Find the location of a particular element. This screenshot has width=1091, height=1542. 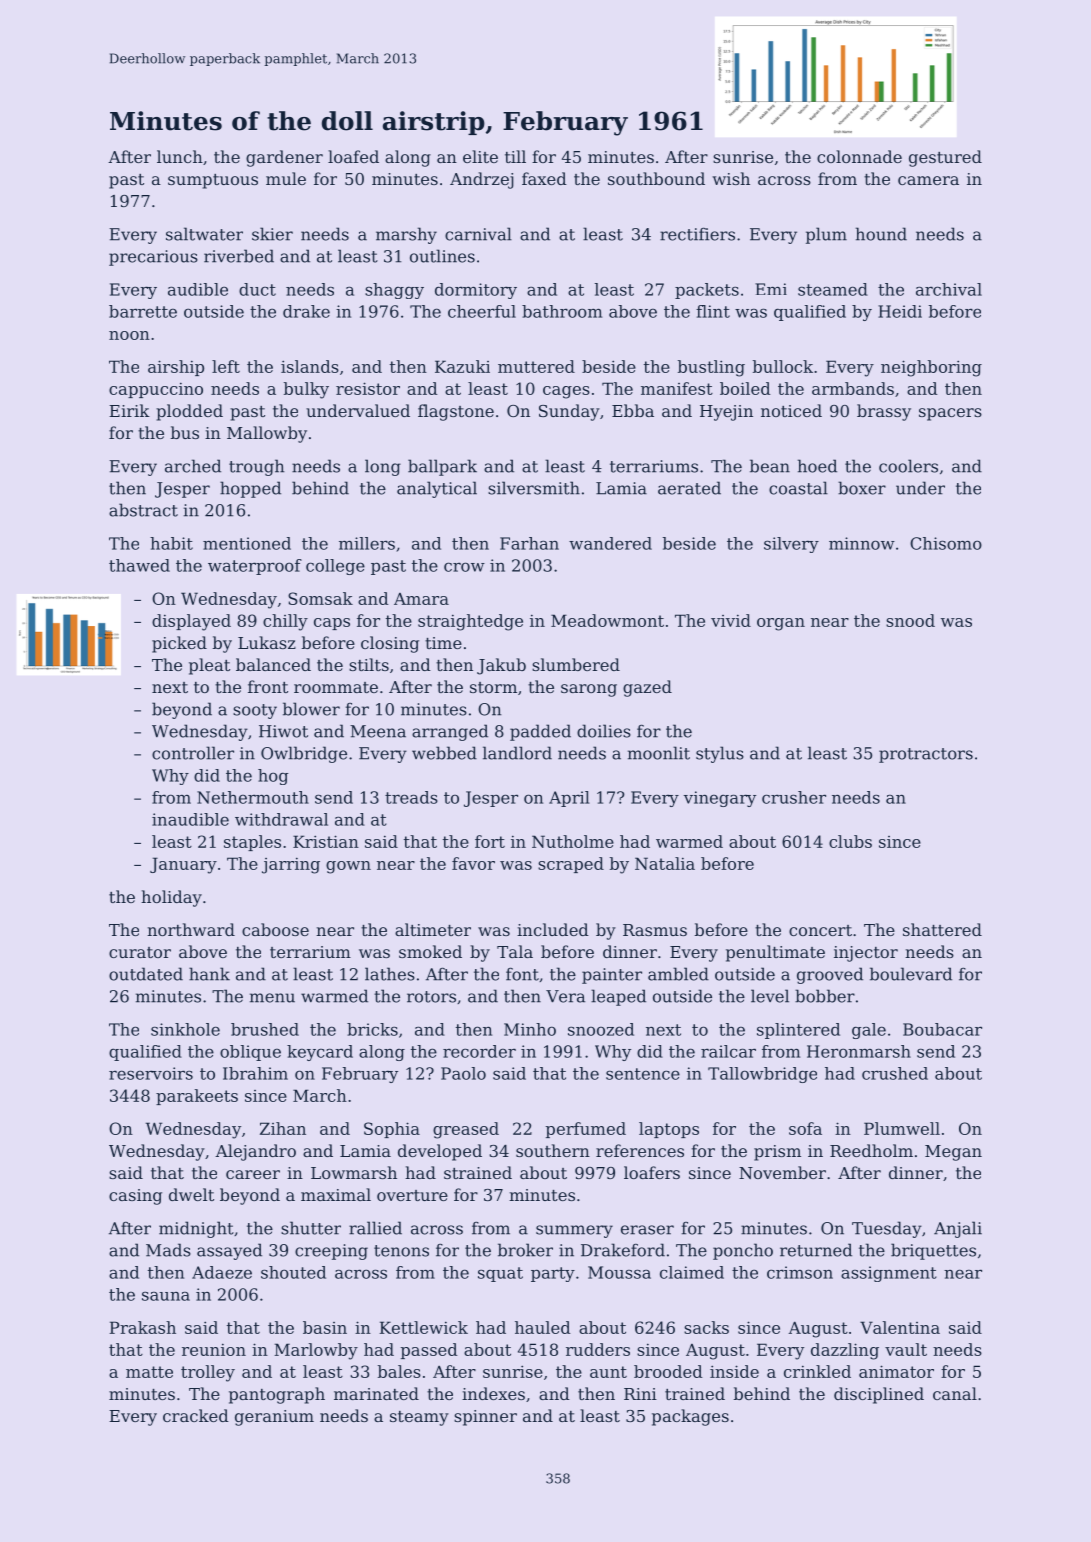

gestured is located at coordinates (945, 158).
